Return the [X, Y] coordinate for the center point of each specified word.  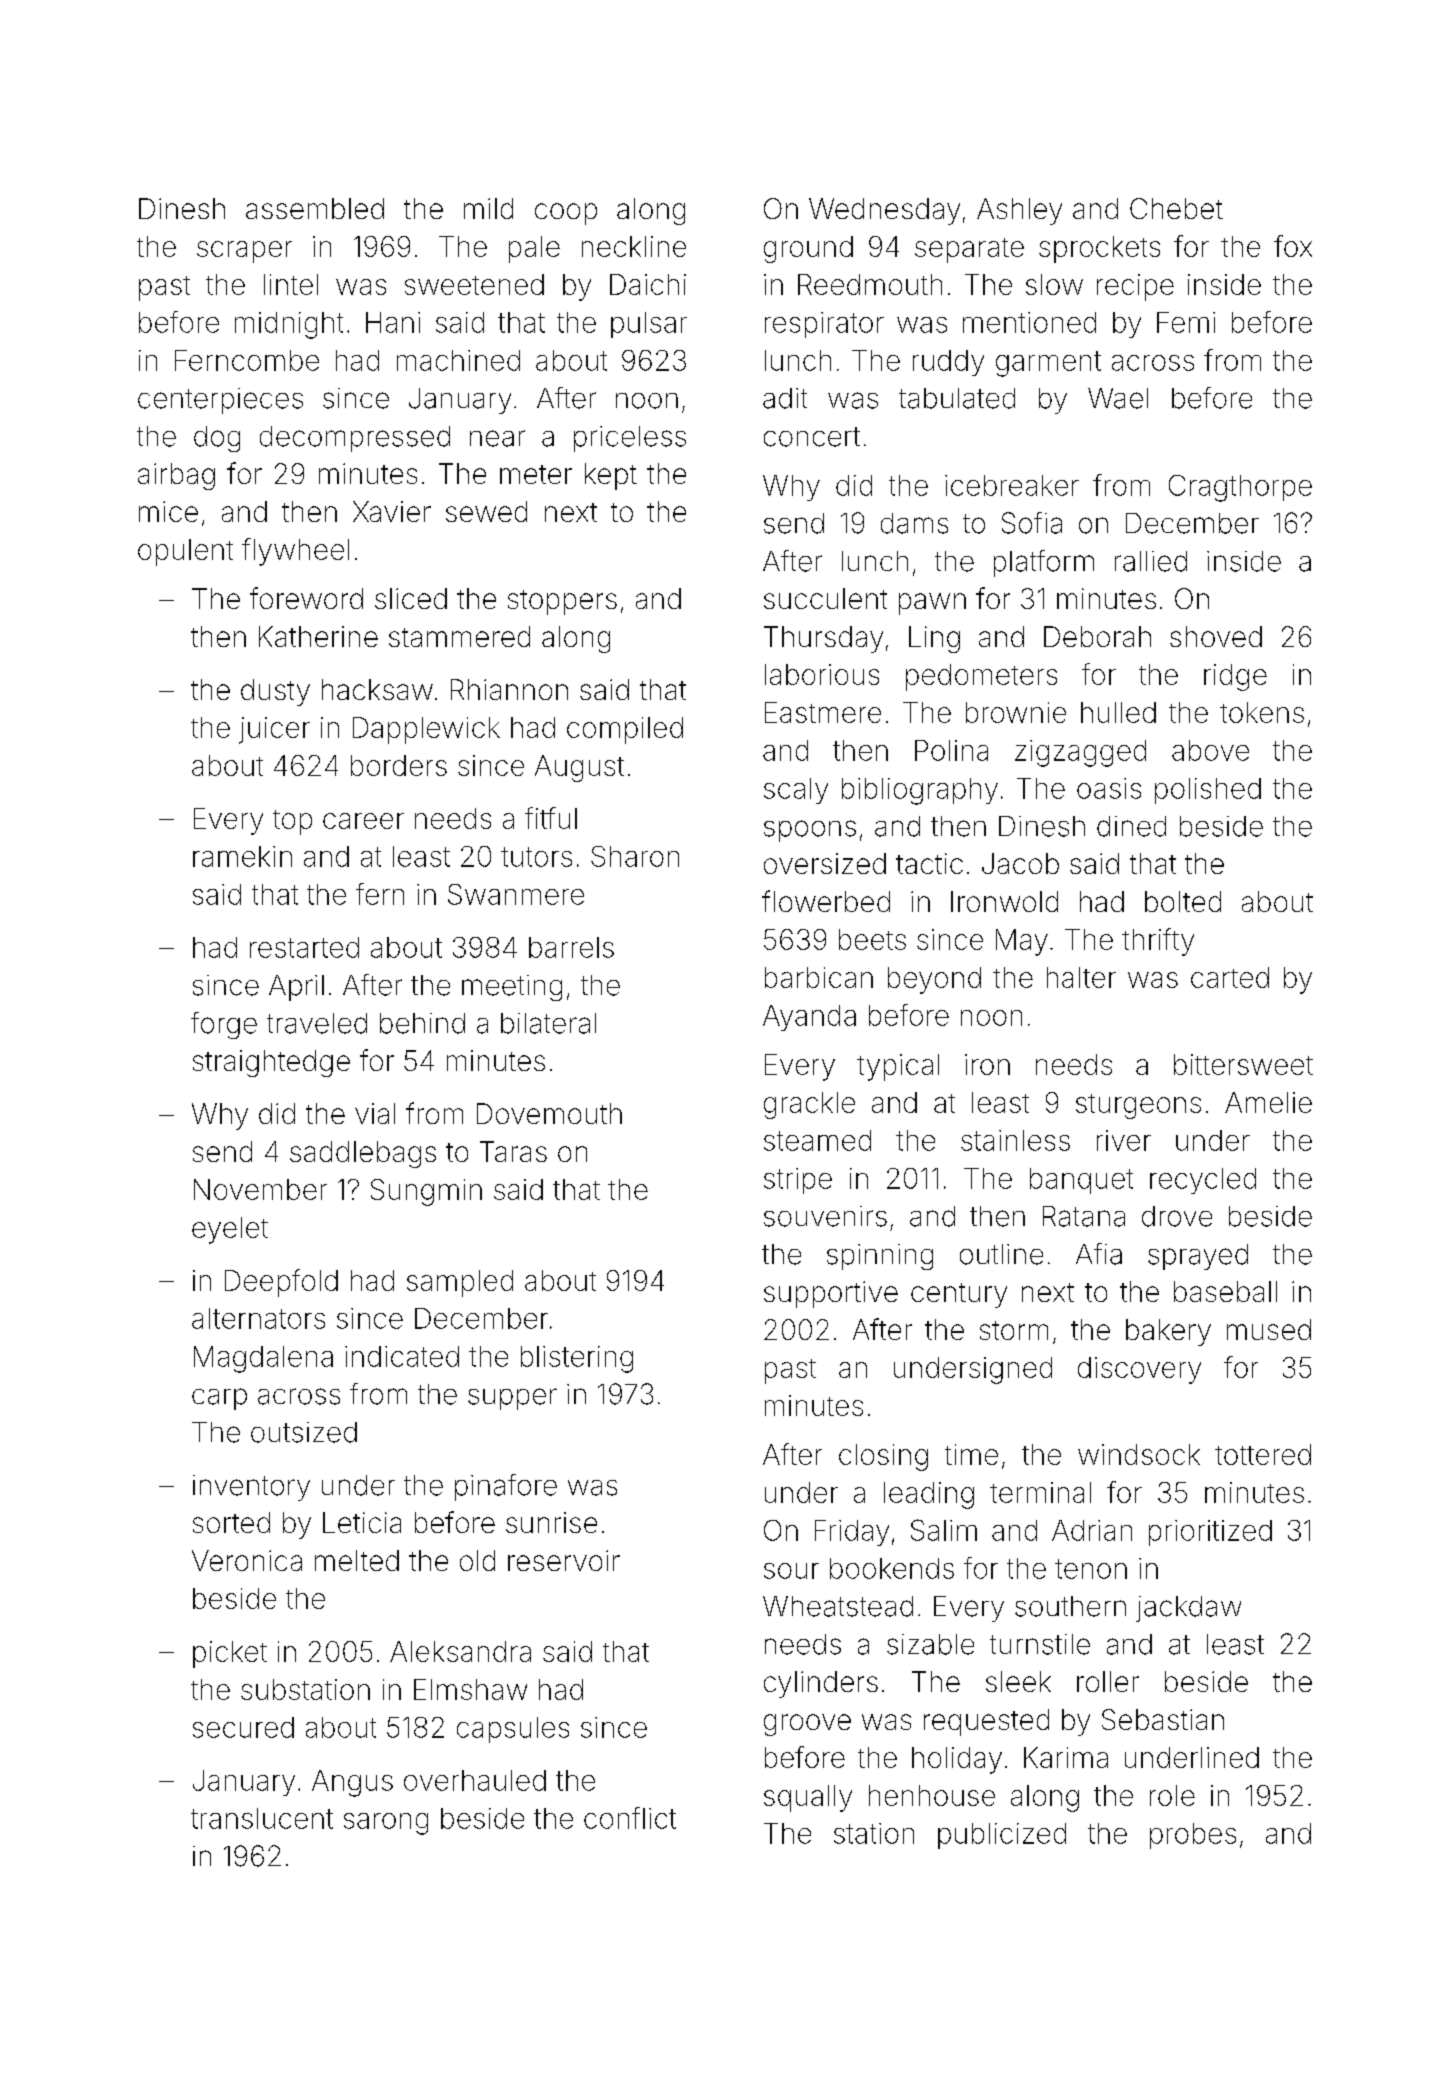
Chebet [1176, 208]
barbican [819, 977]
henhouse [932, 1795]
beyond [934, 980]
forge [224, 1025]
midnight [289, 325]
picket [230, 1654]
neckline [634, 246]
